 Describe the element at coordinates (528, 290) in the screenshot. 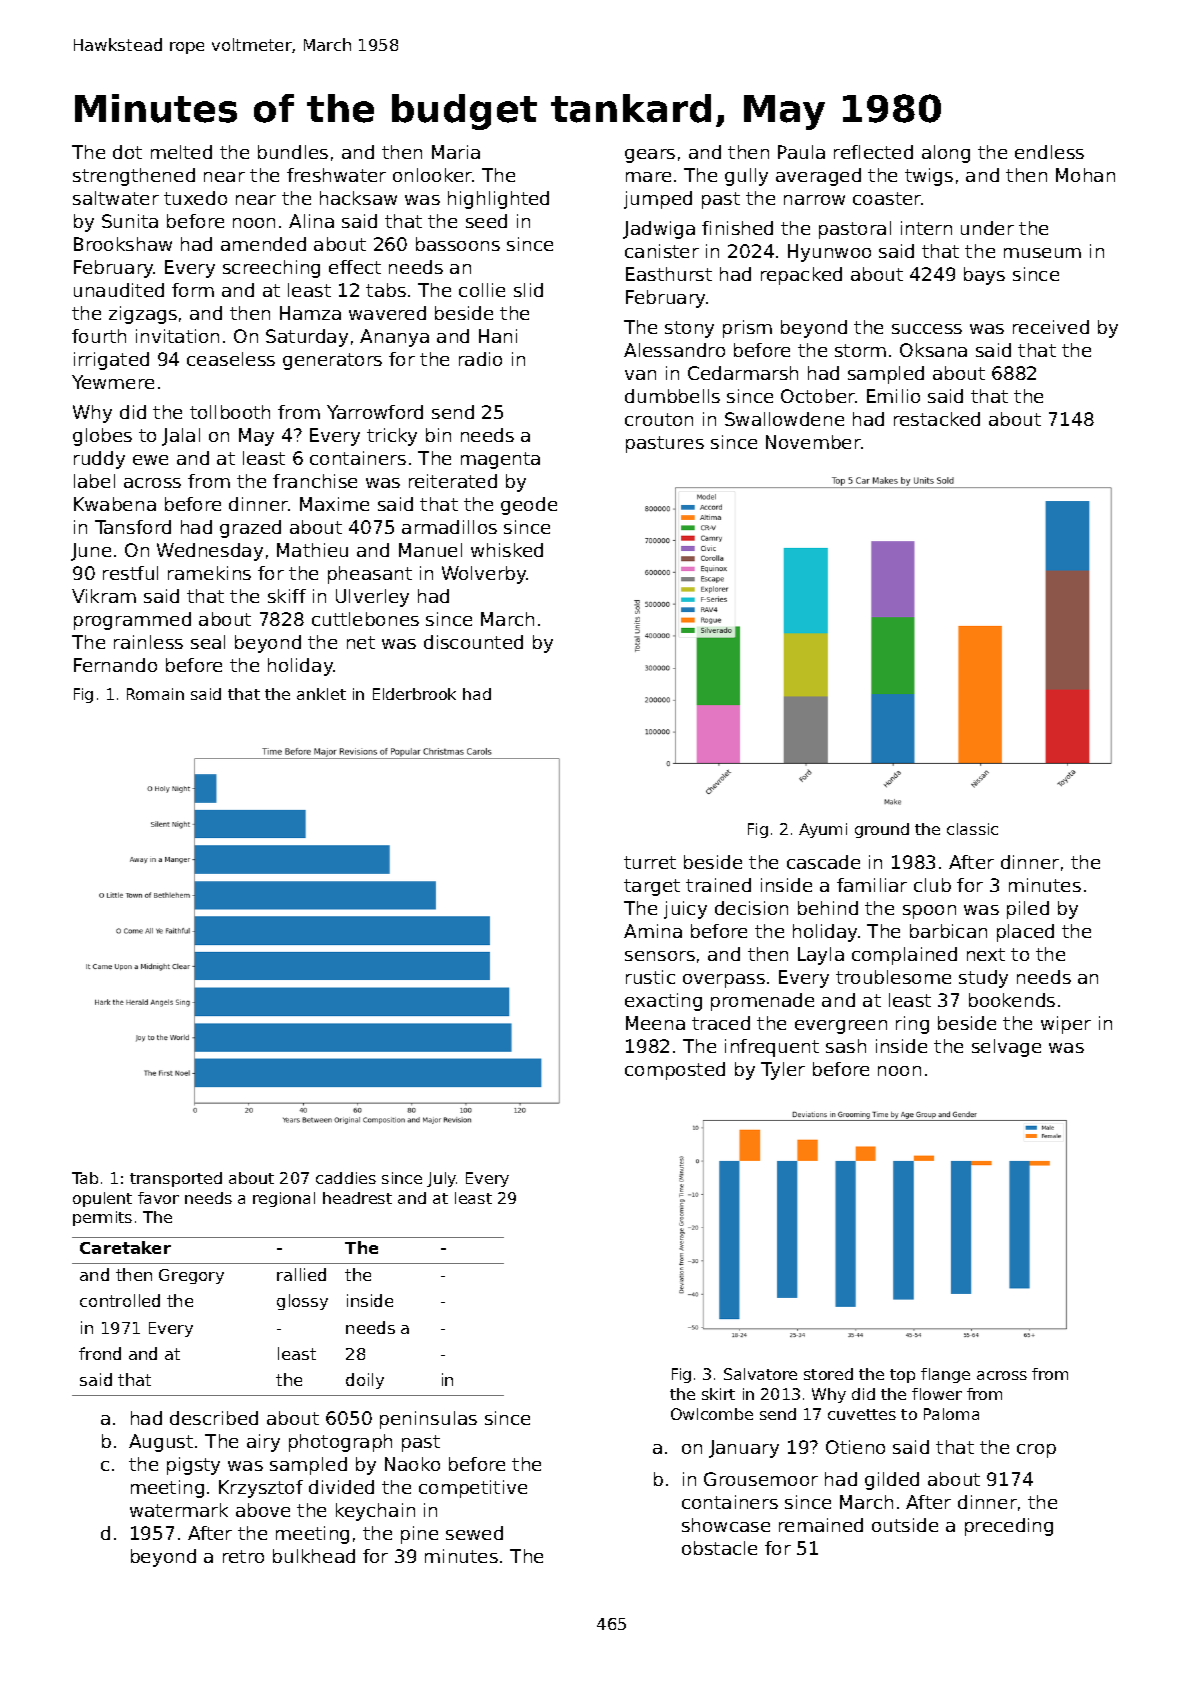

I see `slid` at that location.
